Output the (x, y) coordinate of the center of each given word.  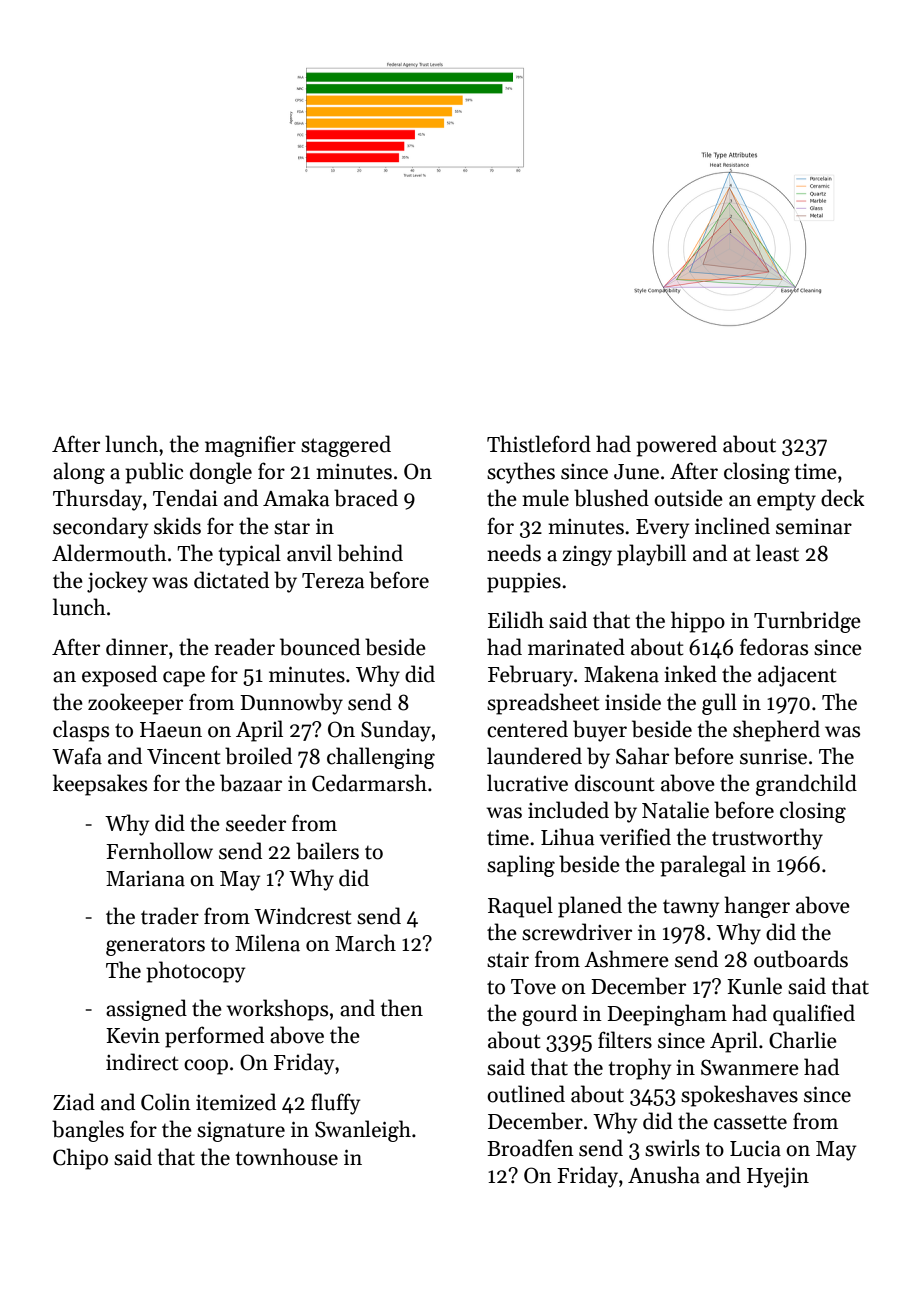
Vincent (183, 757)
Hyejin (778, 1177)
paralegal (703, 866)
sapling (521, 866)
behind (370, 553)
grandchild (806, 785)
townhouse (287, 1157)
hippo (698, 622)
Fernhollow (159, 851)
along (79, 473)
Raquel (520, 907)
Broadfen (530, 1148)
